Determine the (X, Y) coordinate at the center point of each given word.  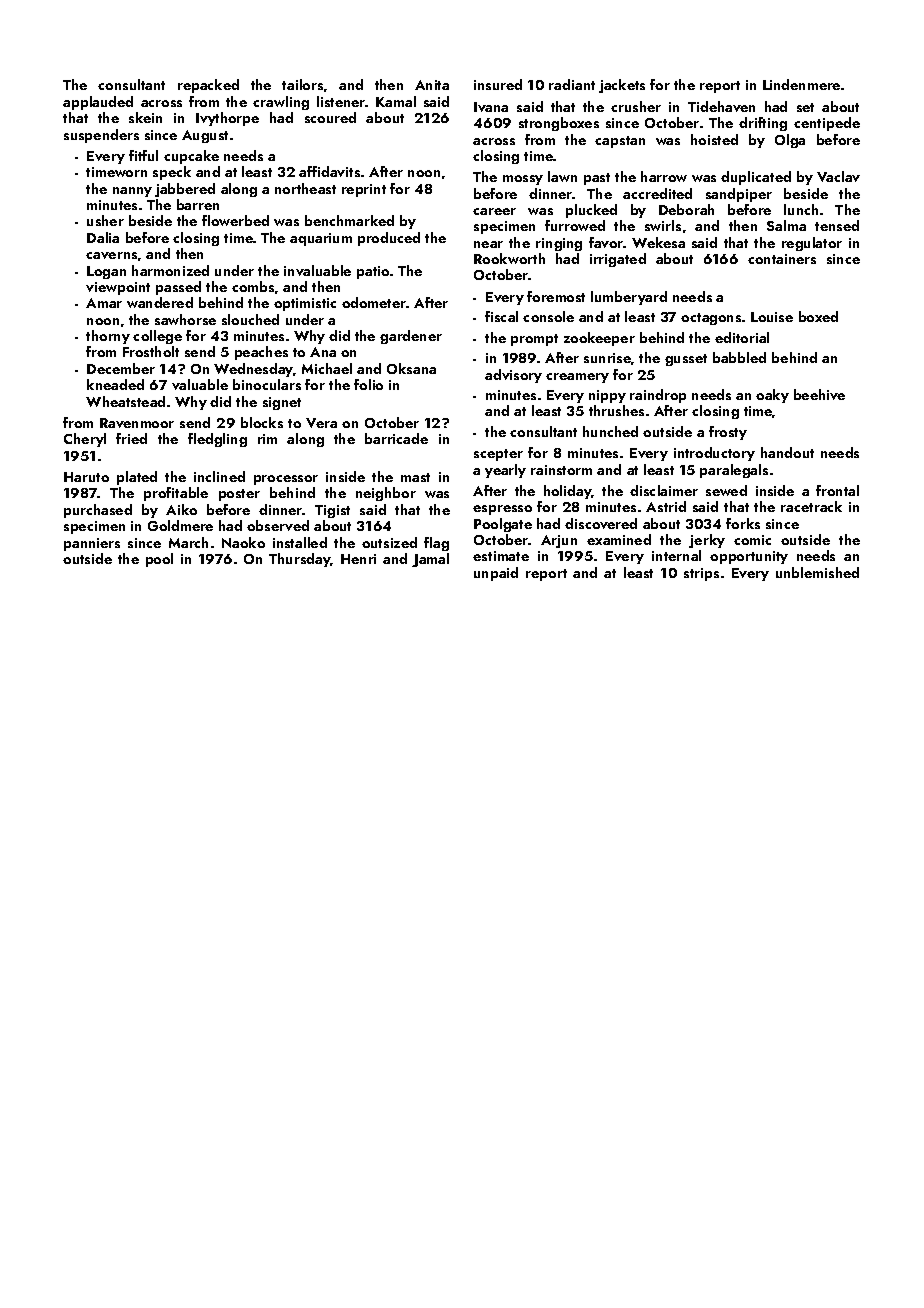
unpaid (496, 574)
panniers (92, 544)
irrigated (618, 260)
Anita (432, 85)
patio (373, 272)
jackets (622, 86)
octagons (711, 319)
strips (701, 574)
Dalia (103, 237)
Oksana (411, 368)
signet (282, 403)
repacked (208, 86)
